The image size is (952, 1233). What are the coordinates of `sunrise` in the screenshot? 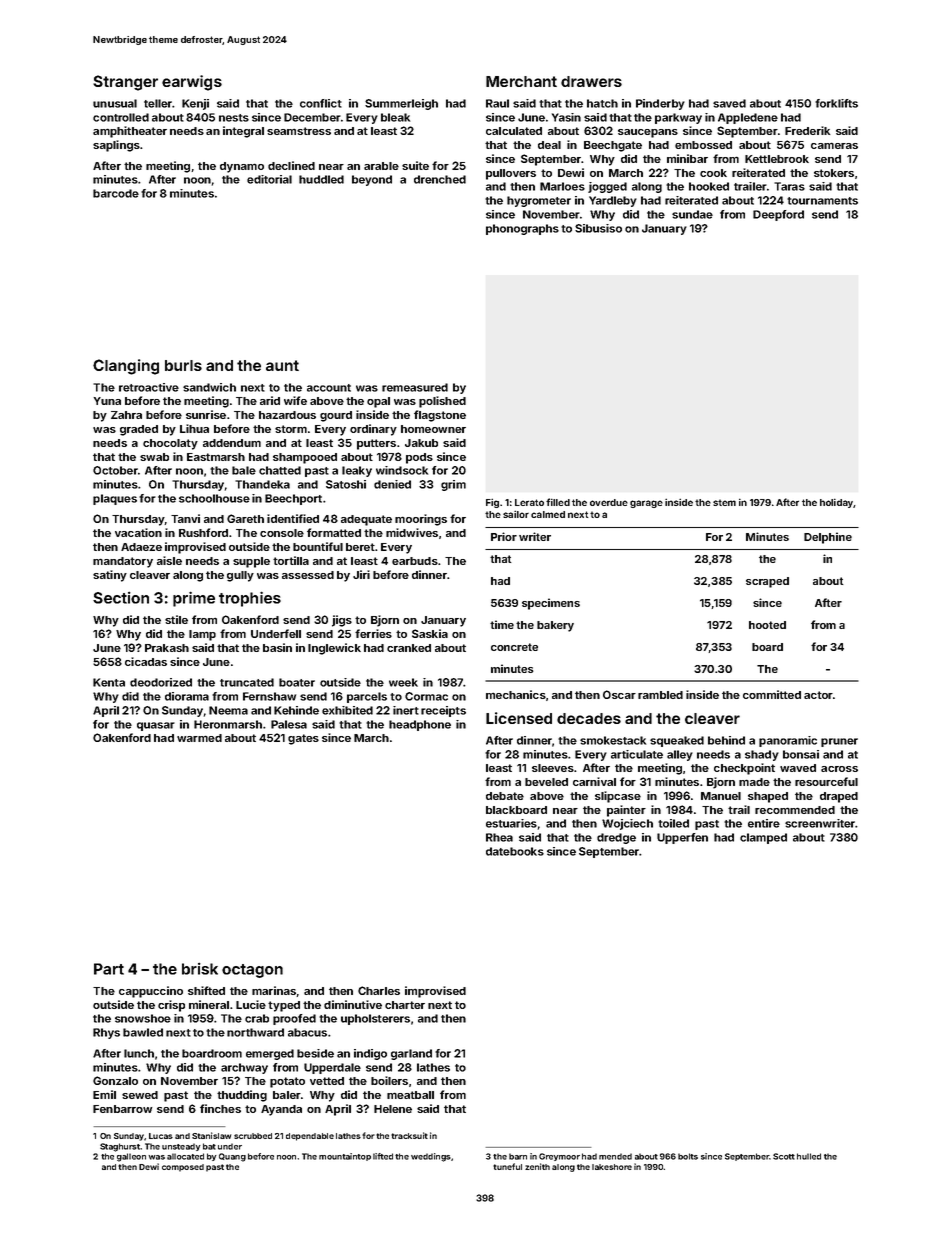 It's located at (206, 414).
